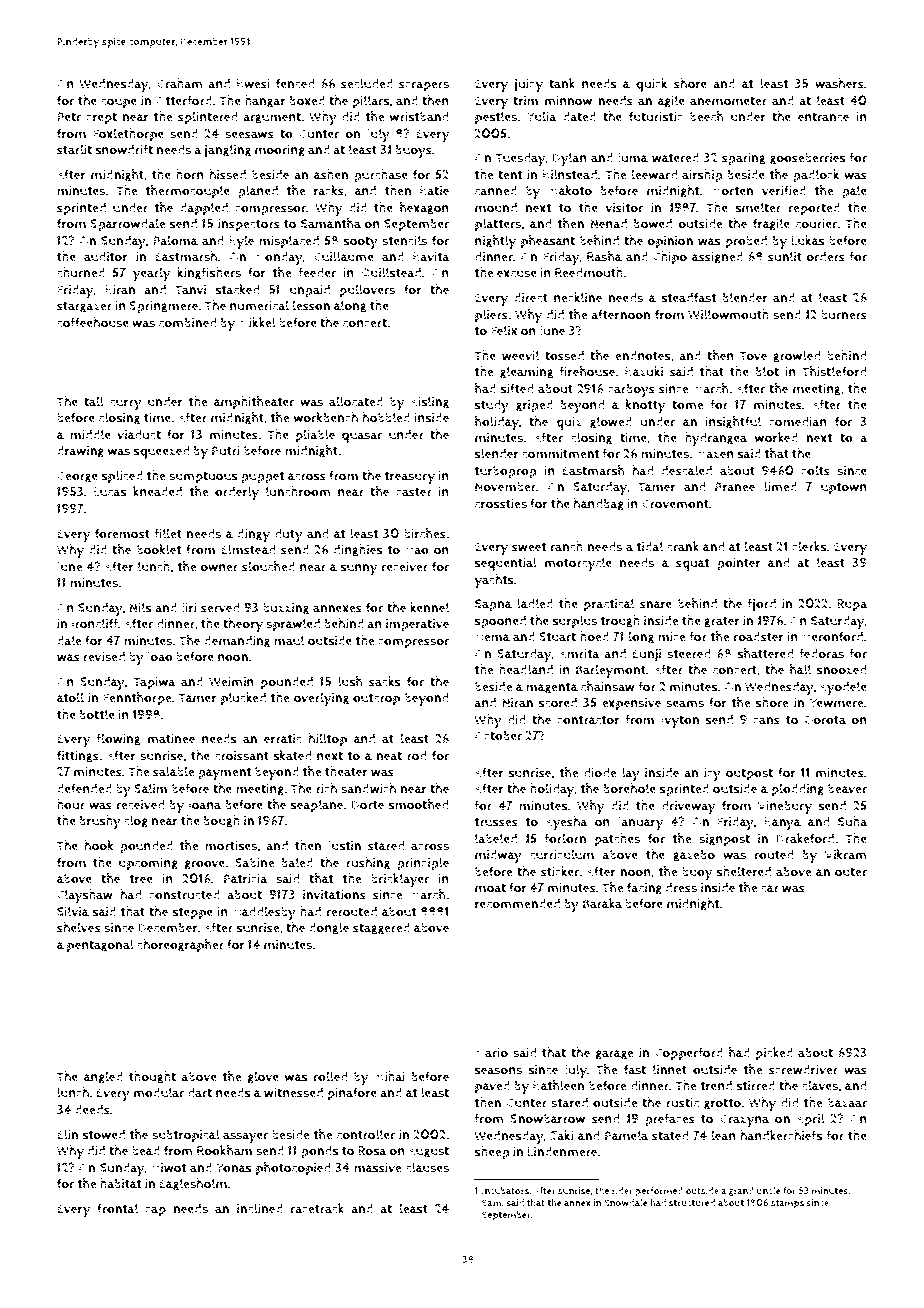  Describe the element at coordinates (643, 355) in the page. I see `endnotes` at that location.
